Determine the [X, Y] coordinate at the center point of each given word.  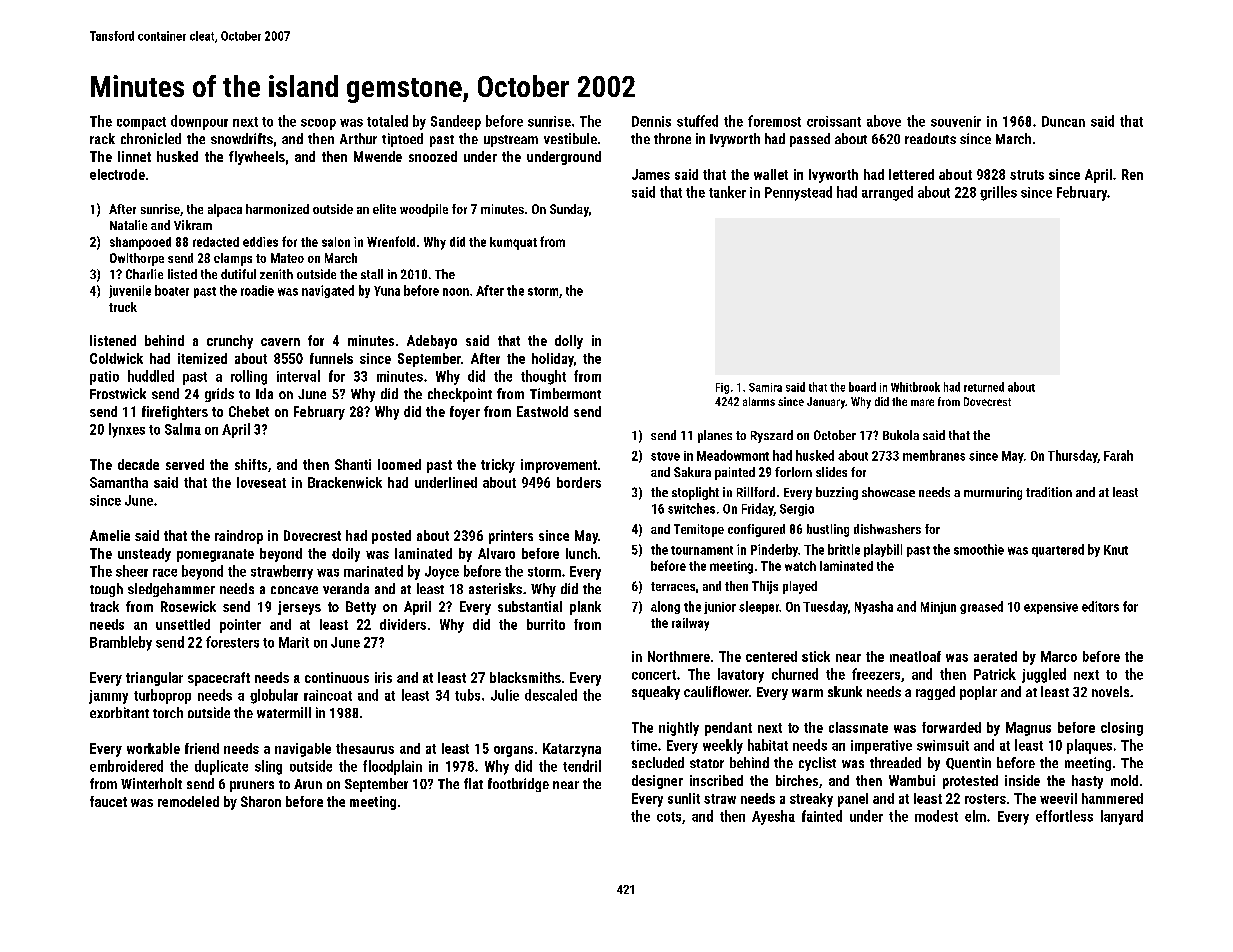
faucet [108, 801]
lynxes [127, 430]
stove [665, 456]
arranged [887, 193]
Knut [1116, 550]
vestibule [570, 138]
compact [141, 123]
